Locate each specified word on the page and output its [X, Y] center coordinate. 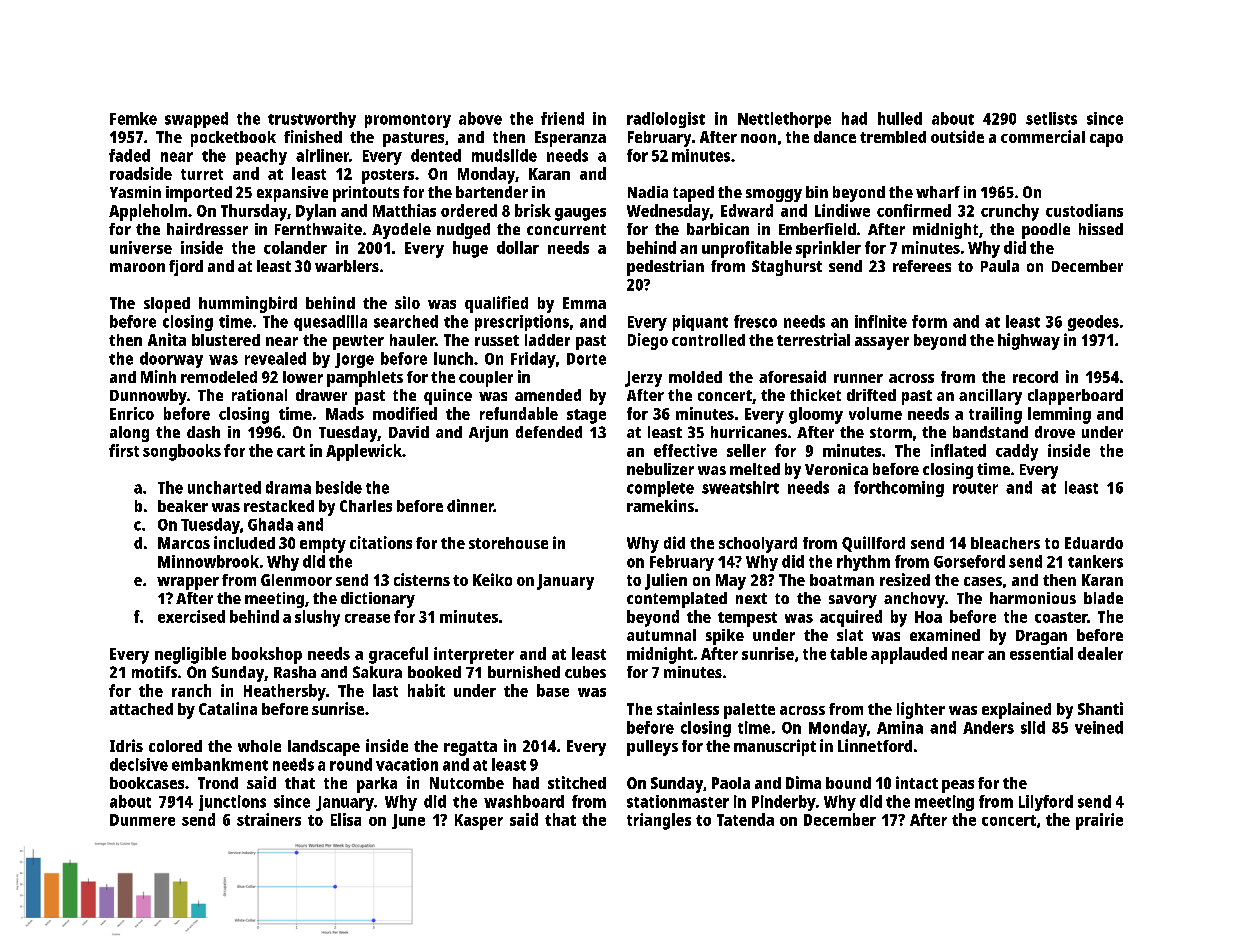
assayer [882, 343]
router [975, 488]
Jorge [354, 360]
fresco [755, 321]
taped [693, 194]
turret [202, 174]
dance [835, 137]
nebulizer [660, 469]
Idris [126, 745]
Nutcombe [467, 783]
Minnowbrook [208, 561]
